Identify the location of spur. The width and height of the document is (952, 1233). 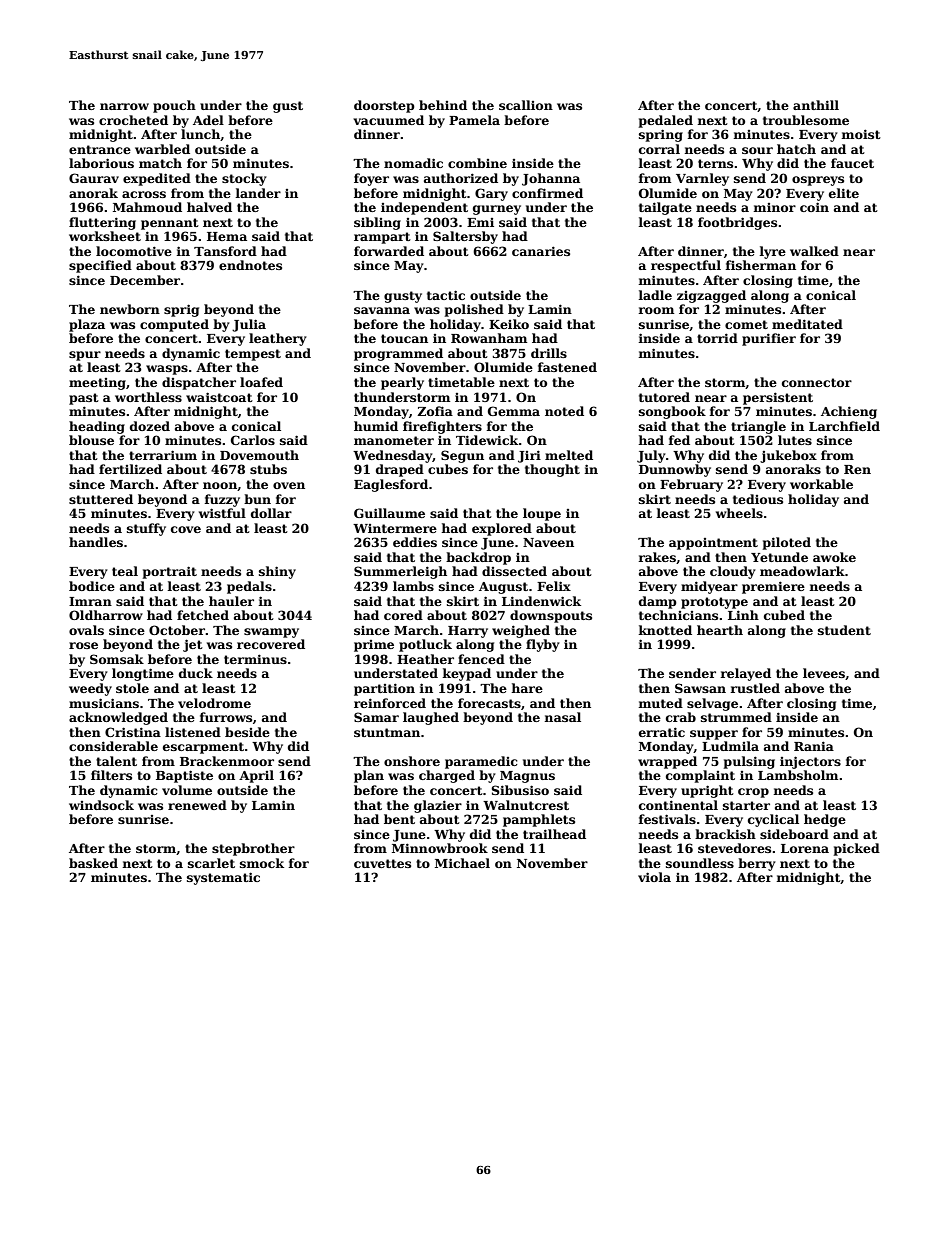
(85, 356).
